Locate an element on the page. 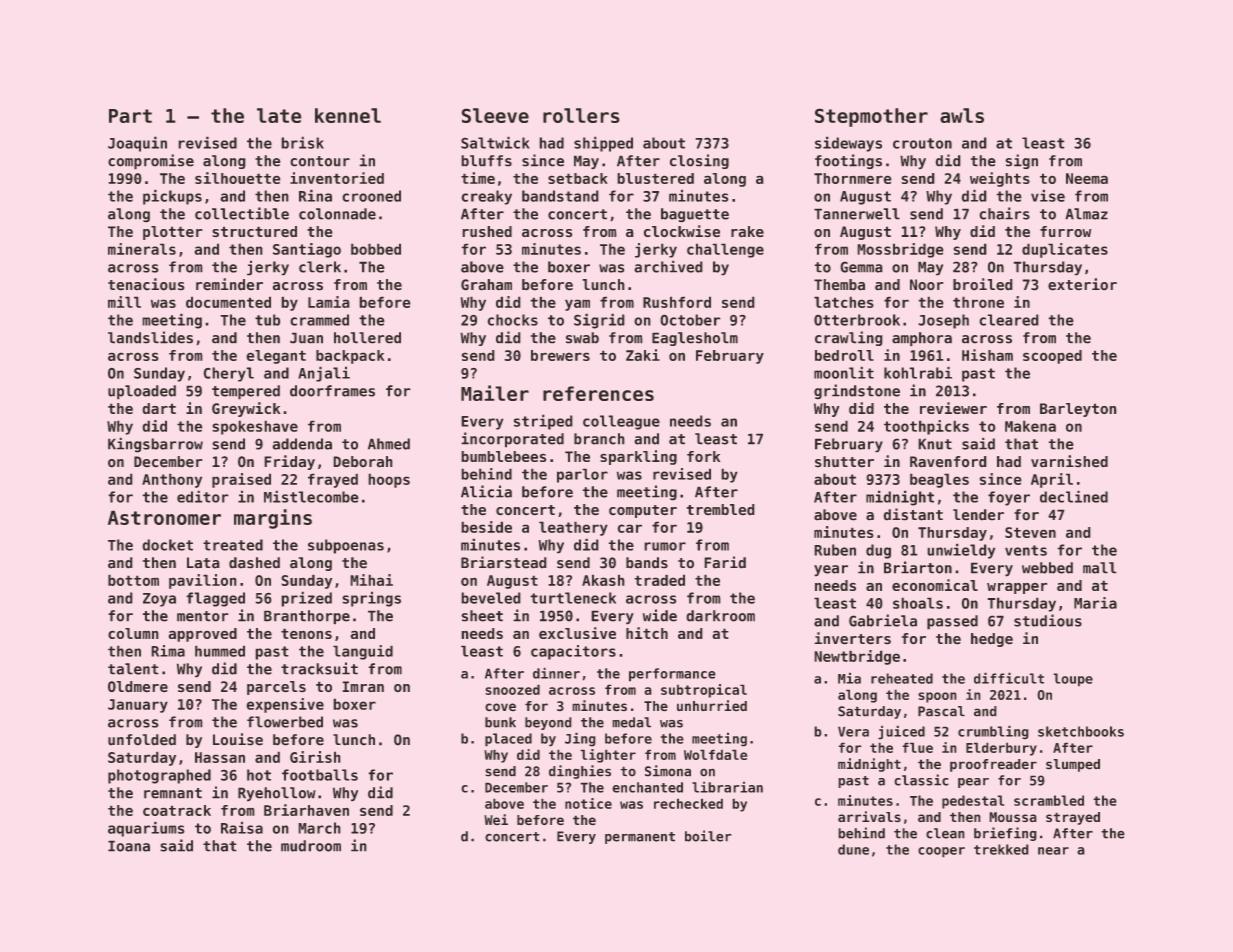  Hassan is located at coordinates (220, 757).
